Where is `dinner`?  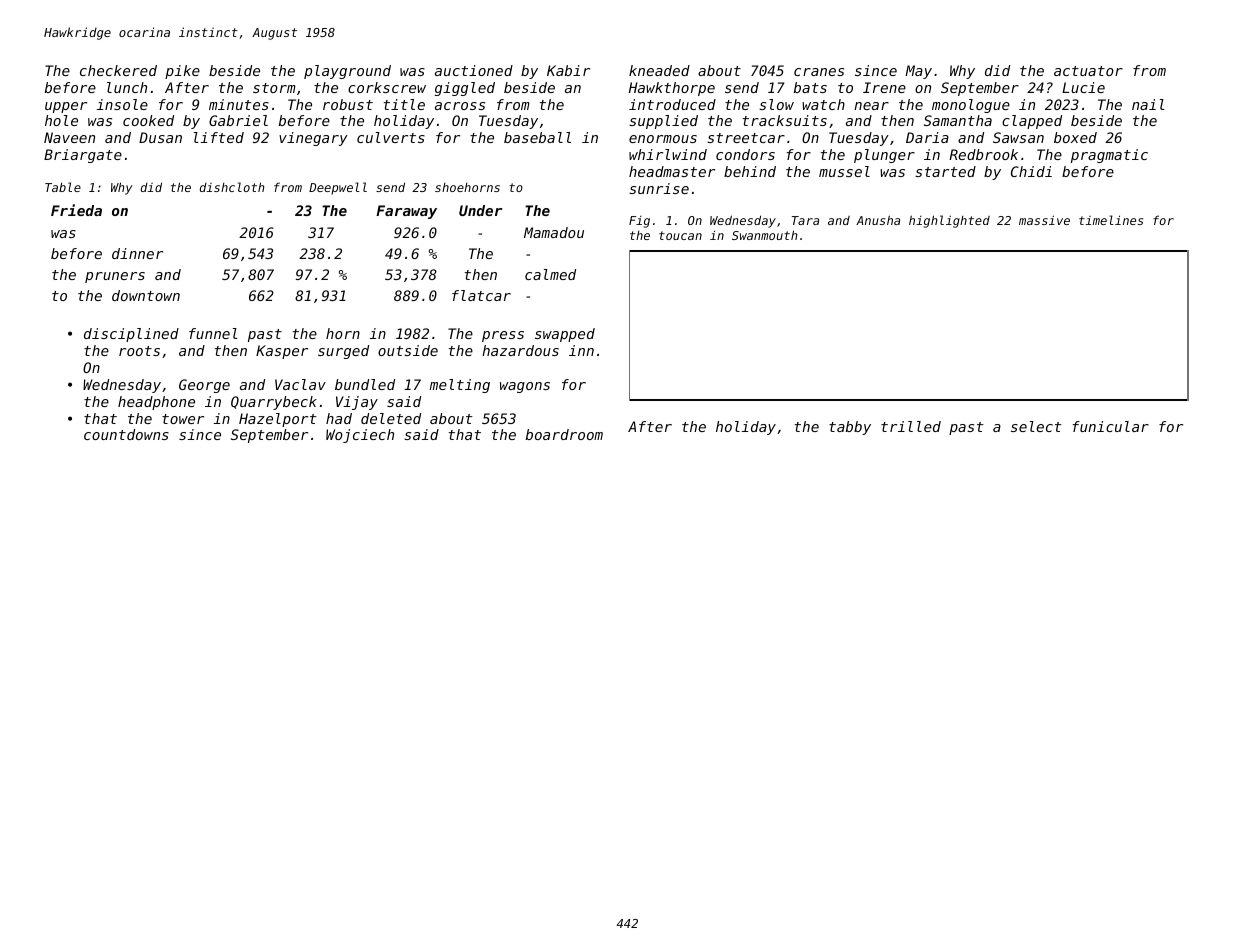 dinner is located at coordinates (137, 253).
